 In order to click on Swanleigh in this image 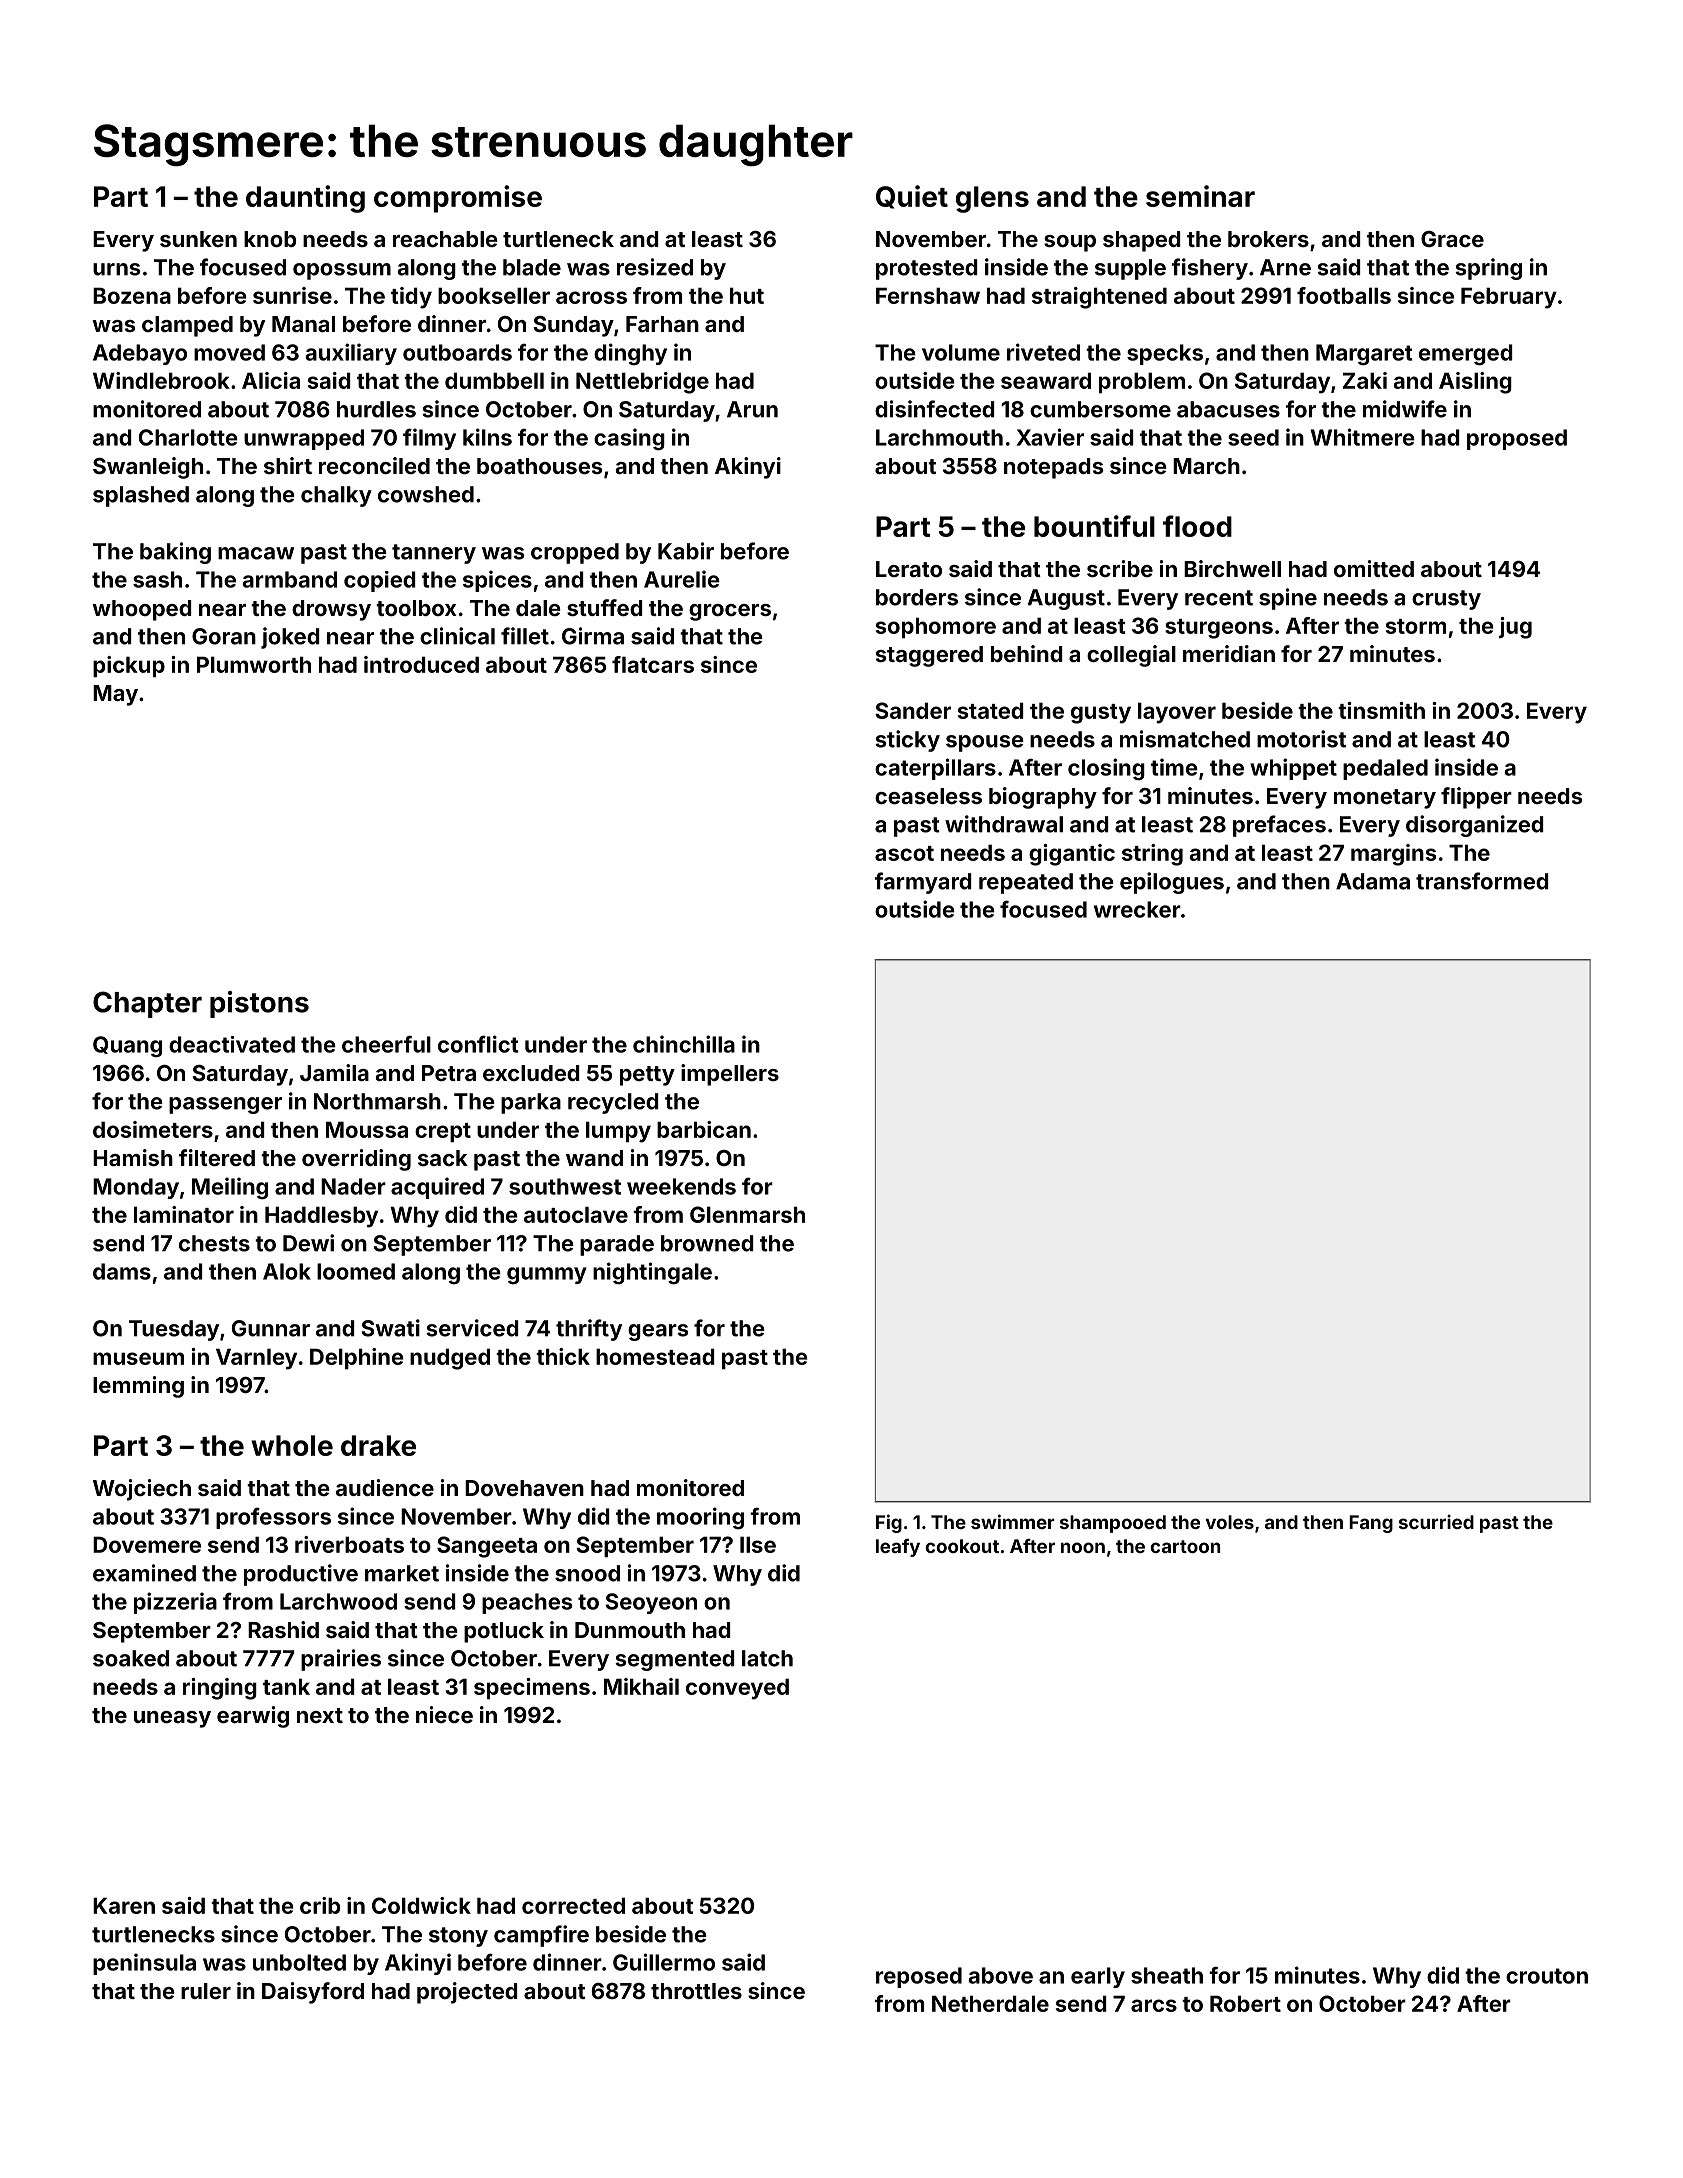, I will do `click(148, 468)`.
